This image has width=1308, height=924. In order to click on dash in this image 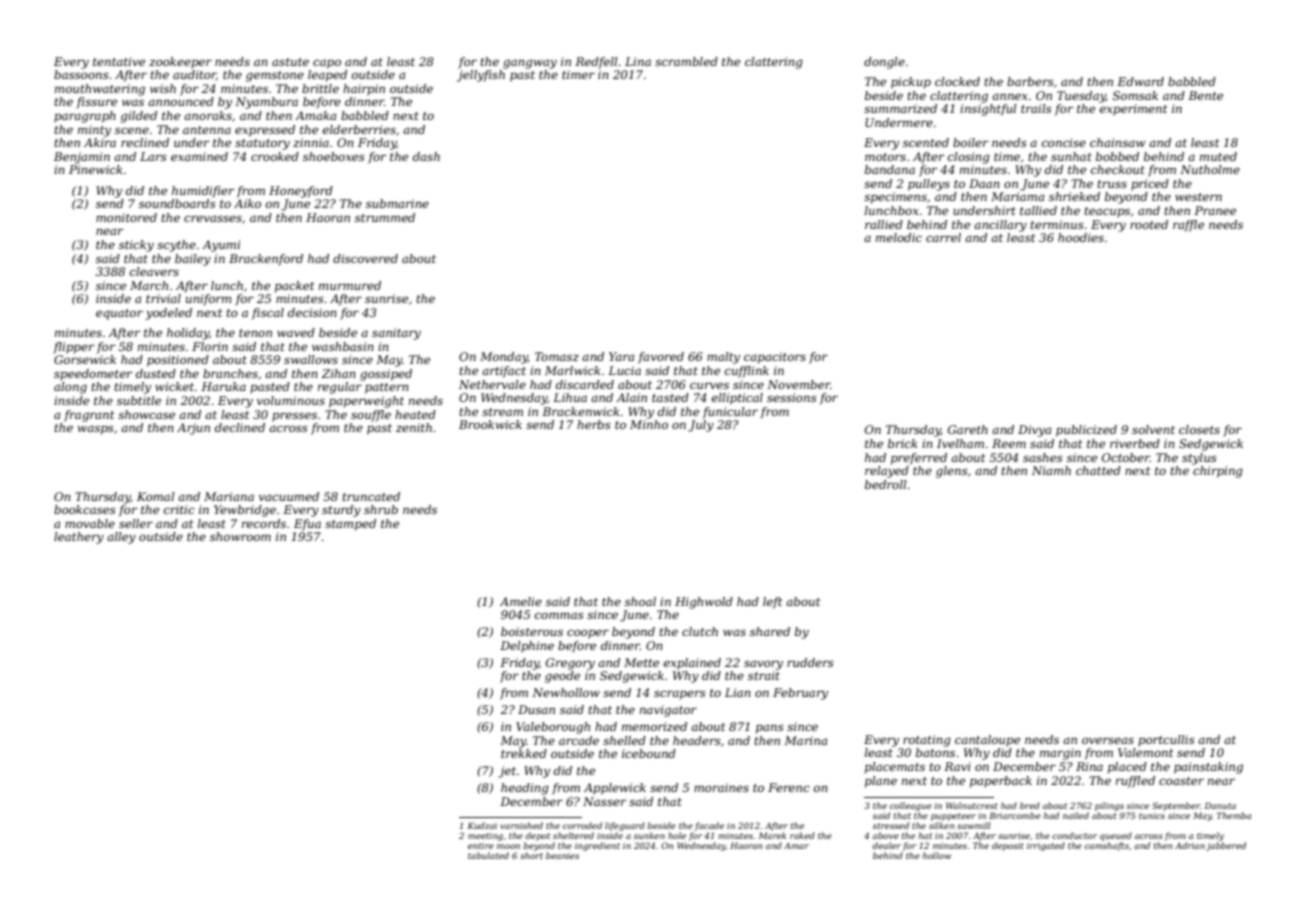, I will do `click(426, 156)`.
